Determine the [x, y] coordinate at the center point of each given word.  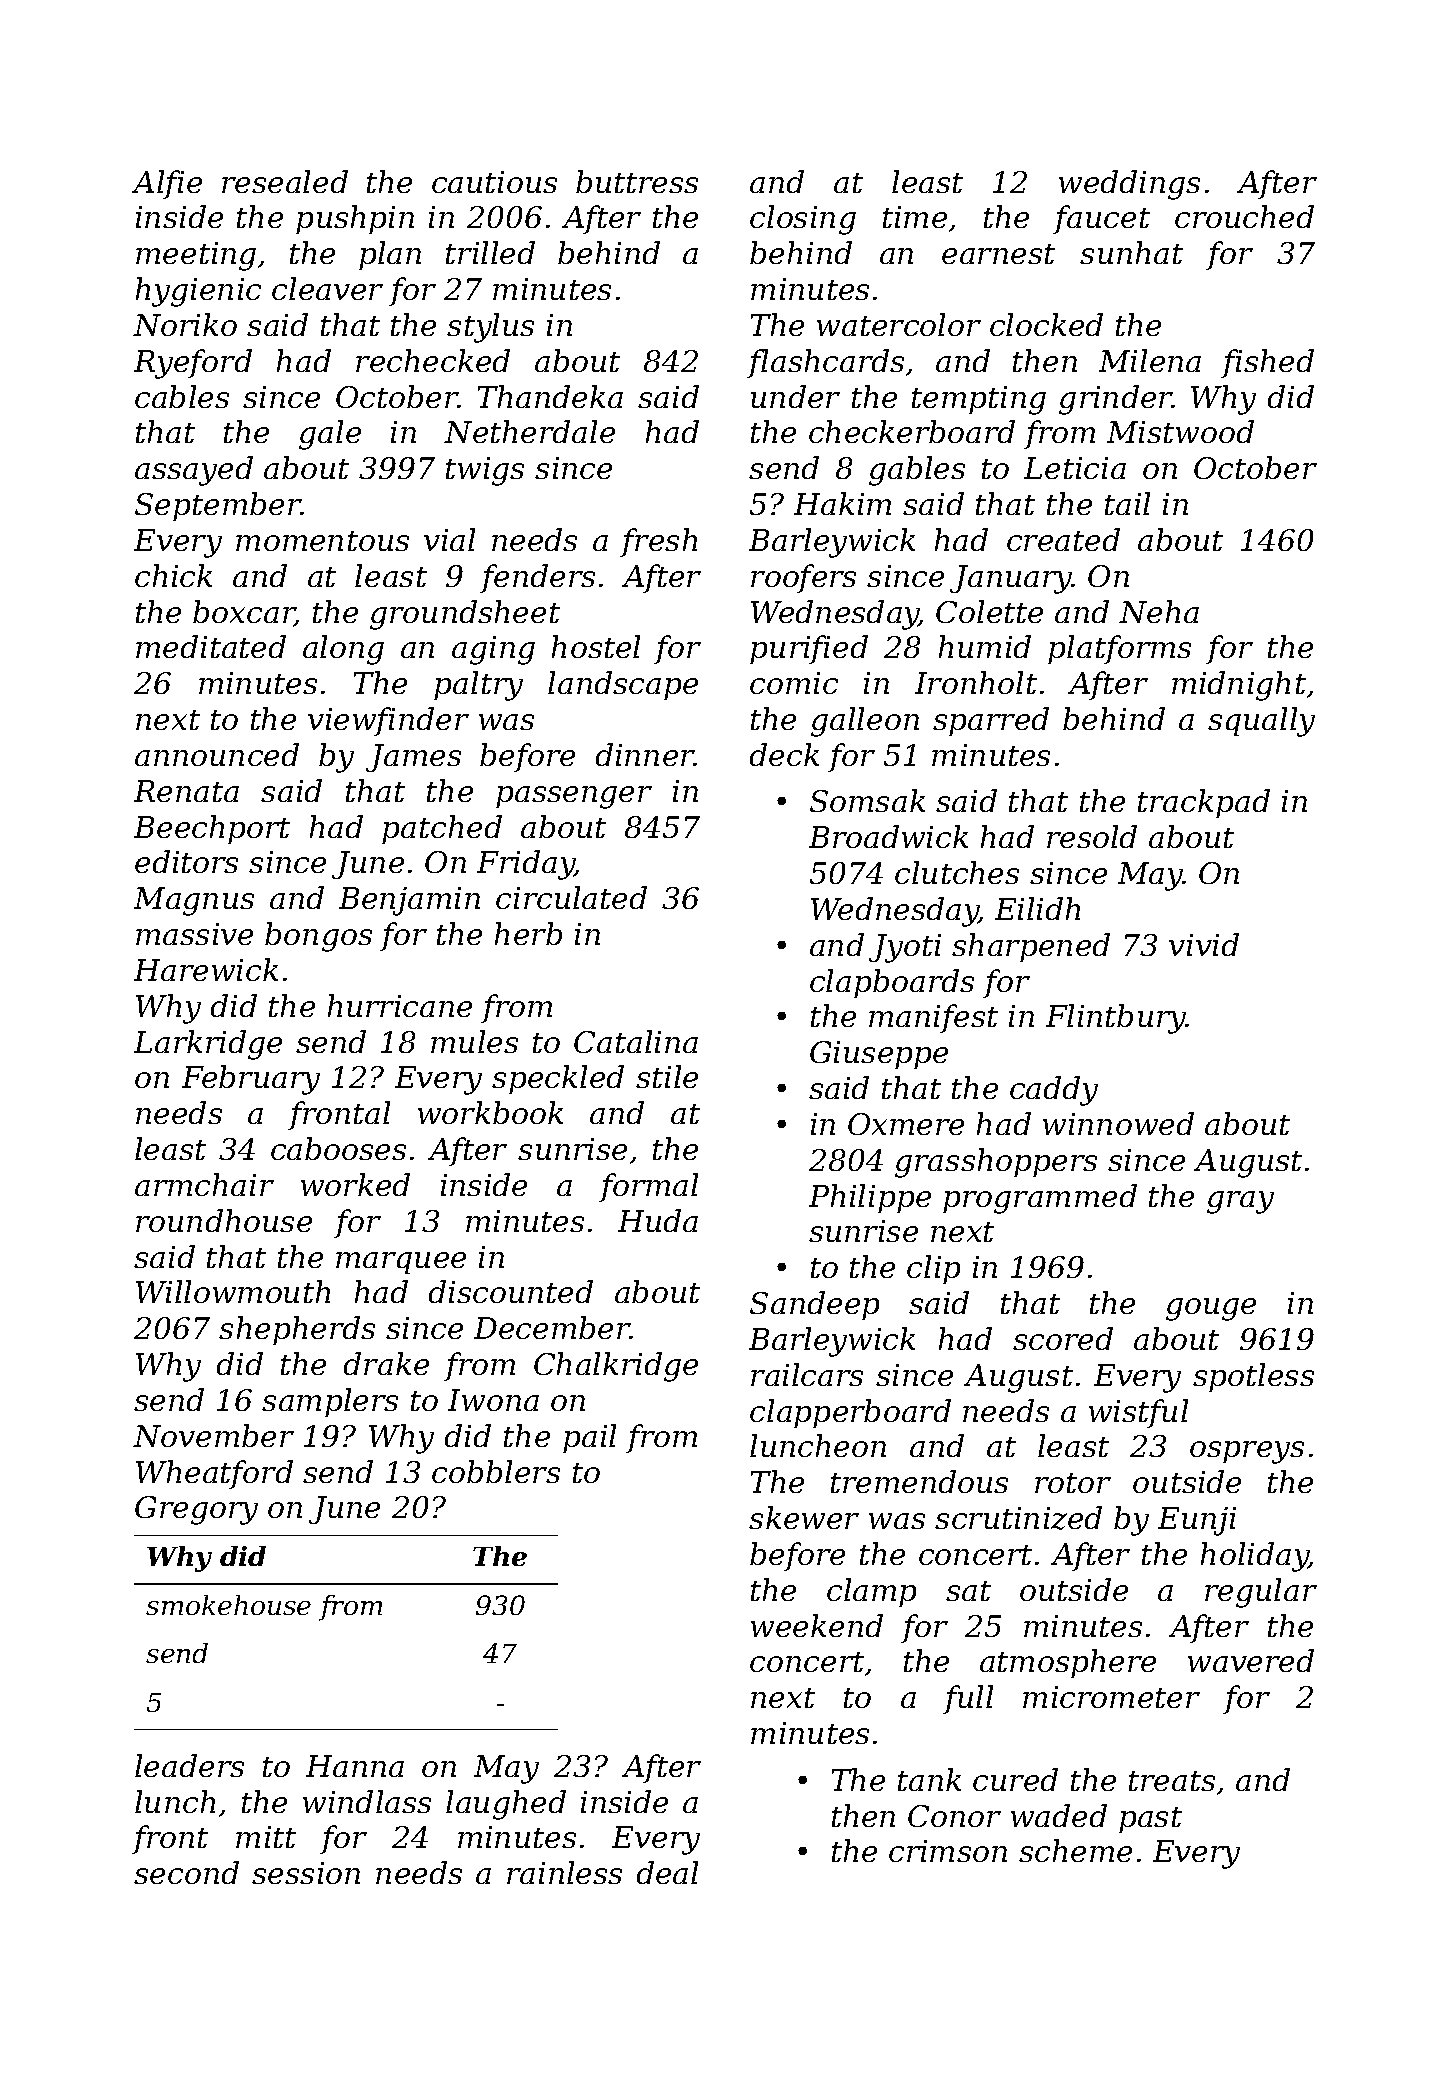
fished [1267, 363]
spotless [1253, 1377]
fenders [537, 578]
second [186, 1872]
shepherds [297, 1330]
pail [589, 1438]
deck [784, 754]
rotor [1073, 1483]
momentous [322, 541]
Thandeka [550, 396]
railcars [807, 1374]
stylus [490, 328]
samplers [330, 1402]
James [413, 758]
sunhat [1131, 252]
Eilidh [1037, 908]
